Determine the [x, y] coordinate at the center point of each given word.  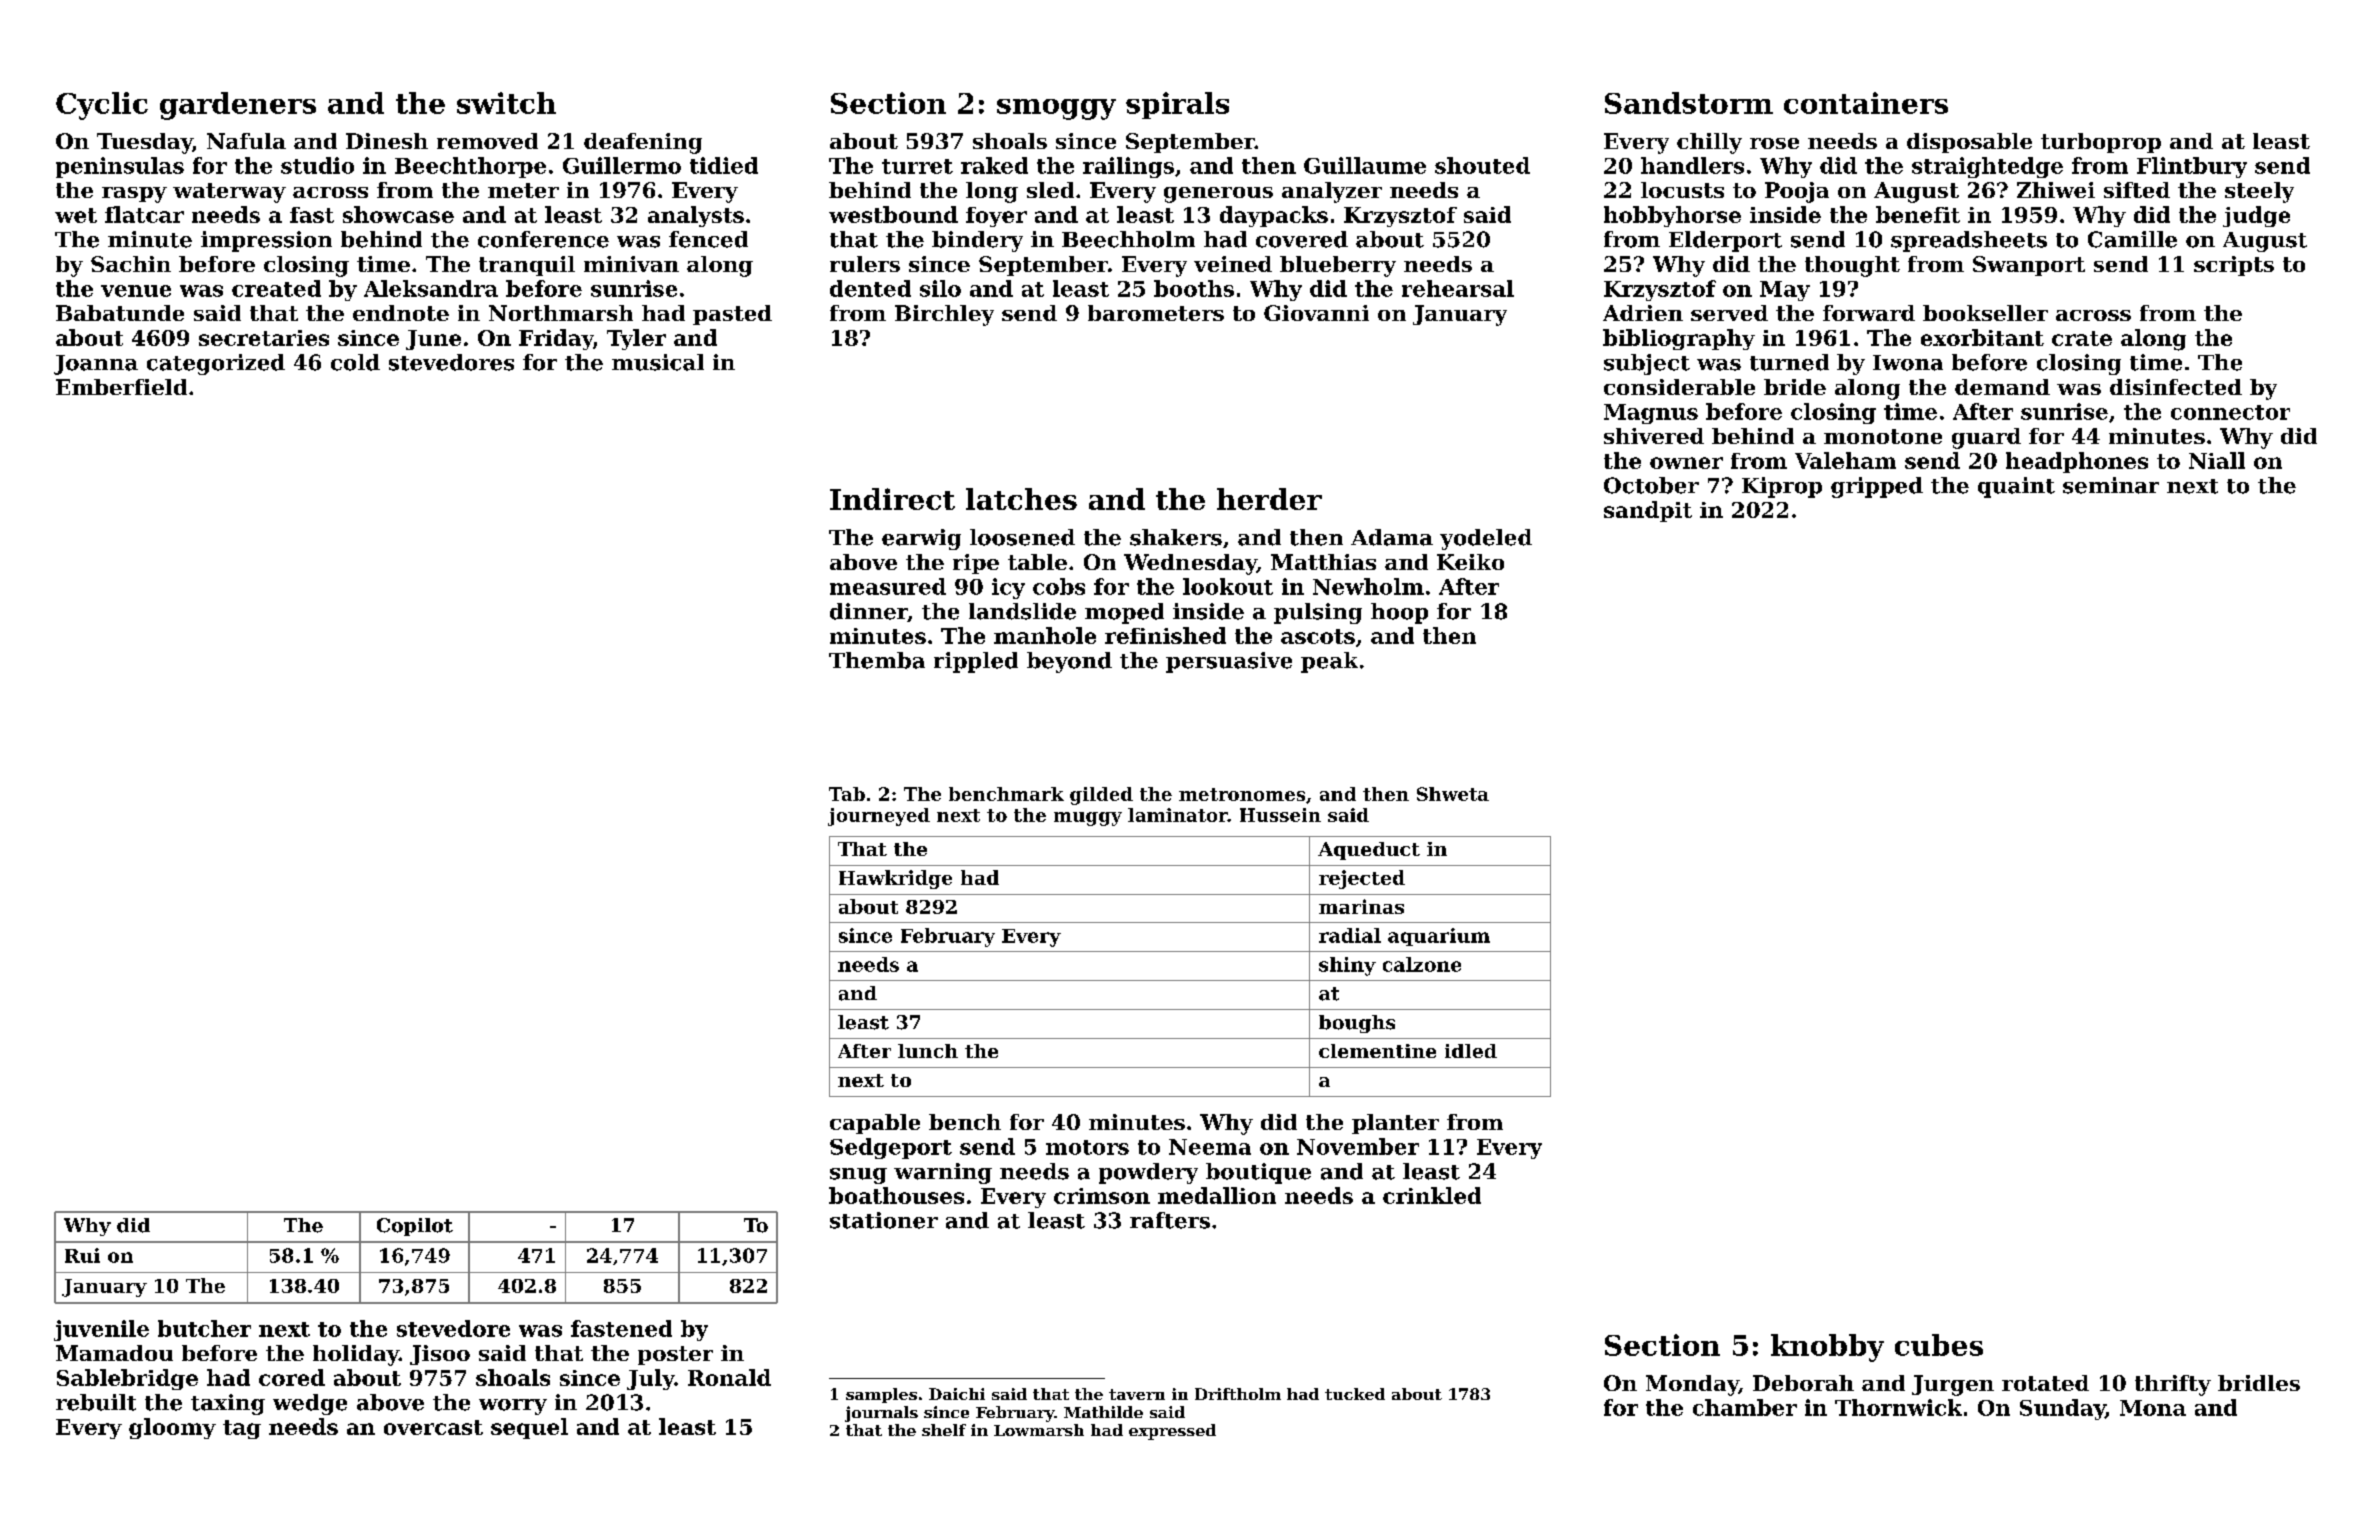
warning [943, 1173]
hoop [1399, 613]
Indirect [892, 499]
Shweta [1453, 794]
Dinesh [387, 141]
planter [1395, 1124]
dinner [869, 612]
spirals [1177, 105]
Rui [82, 1255]
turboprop [2101, 143]
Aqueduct [1369, 851]
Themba [877, 660]
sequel [529, 1428]
